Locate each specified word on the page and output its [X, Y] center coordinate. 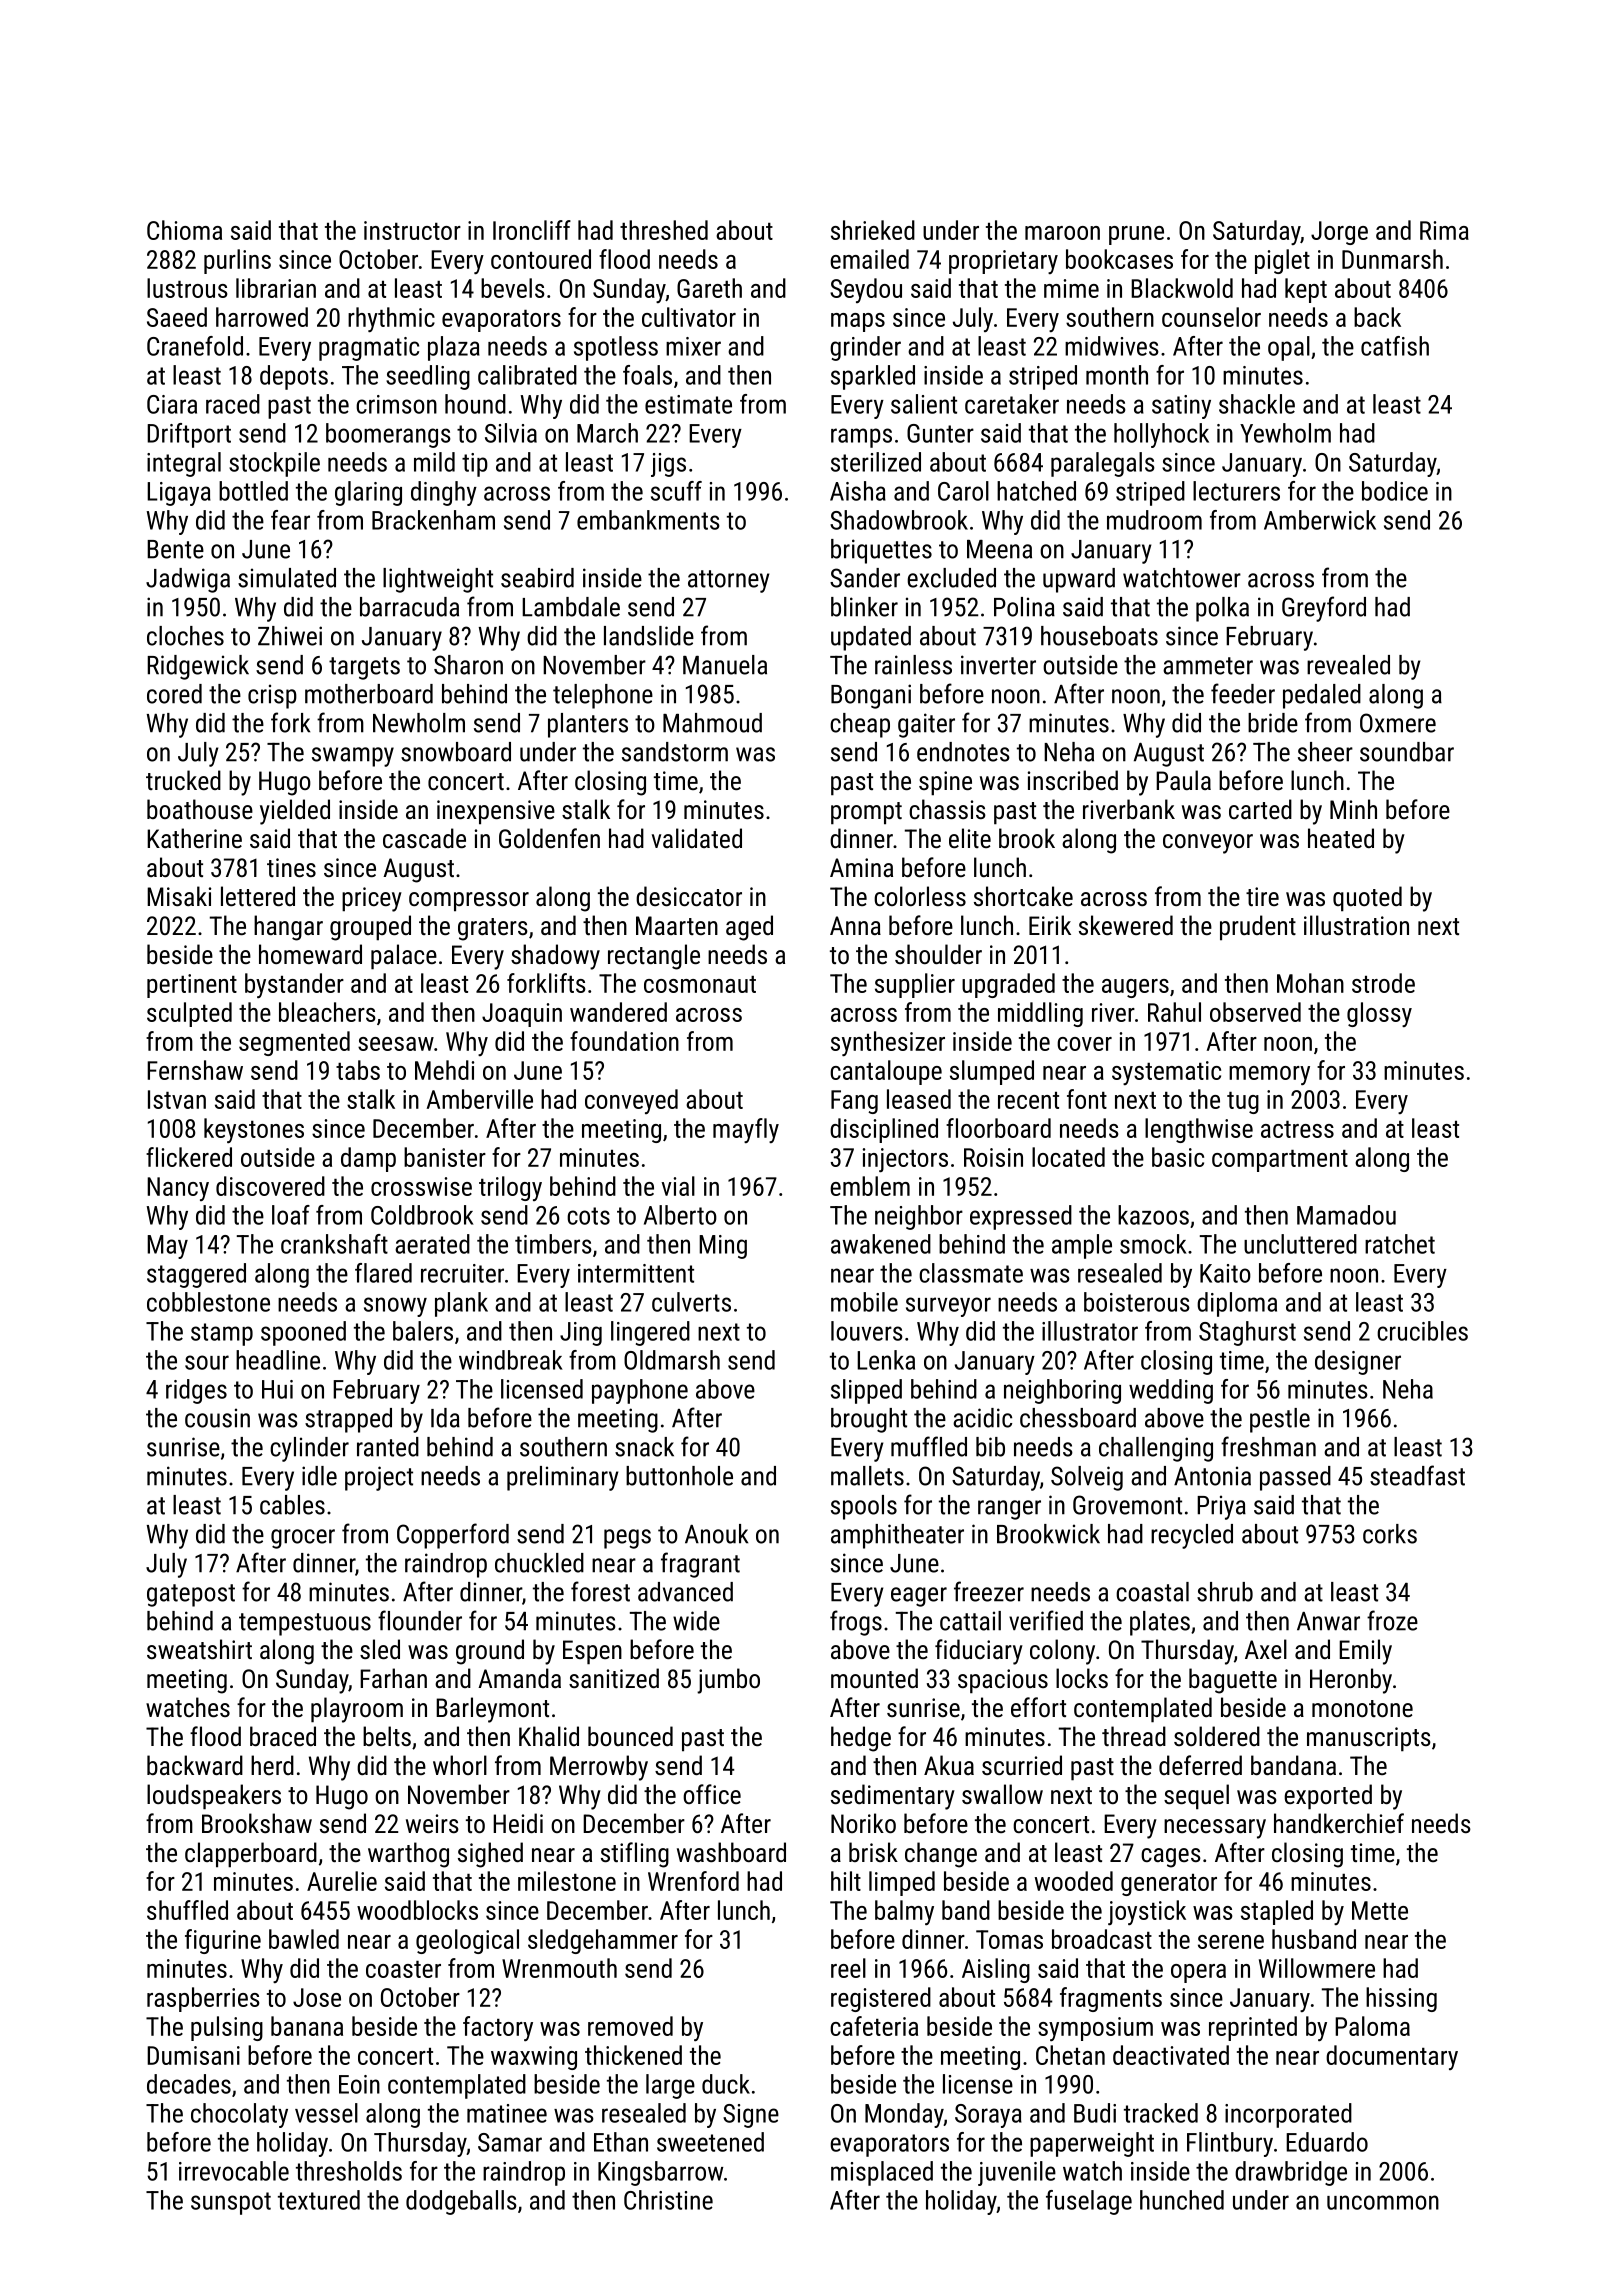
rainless [913, 665]
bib [990, 1447]
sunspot [231, 2203]
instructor [412, 230]
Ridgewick [198, 667]
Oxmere [1398, 723]
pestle [1280, 1420]
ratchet [1400, 1244]
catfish [1395, 346]
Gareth [709, 288]
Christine [668, 2200]
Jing [581, 1334]
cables [292, 1505]
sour [207, 1362]
